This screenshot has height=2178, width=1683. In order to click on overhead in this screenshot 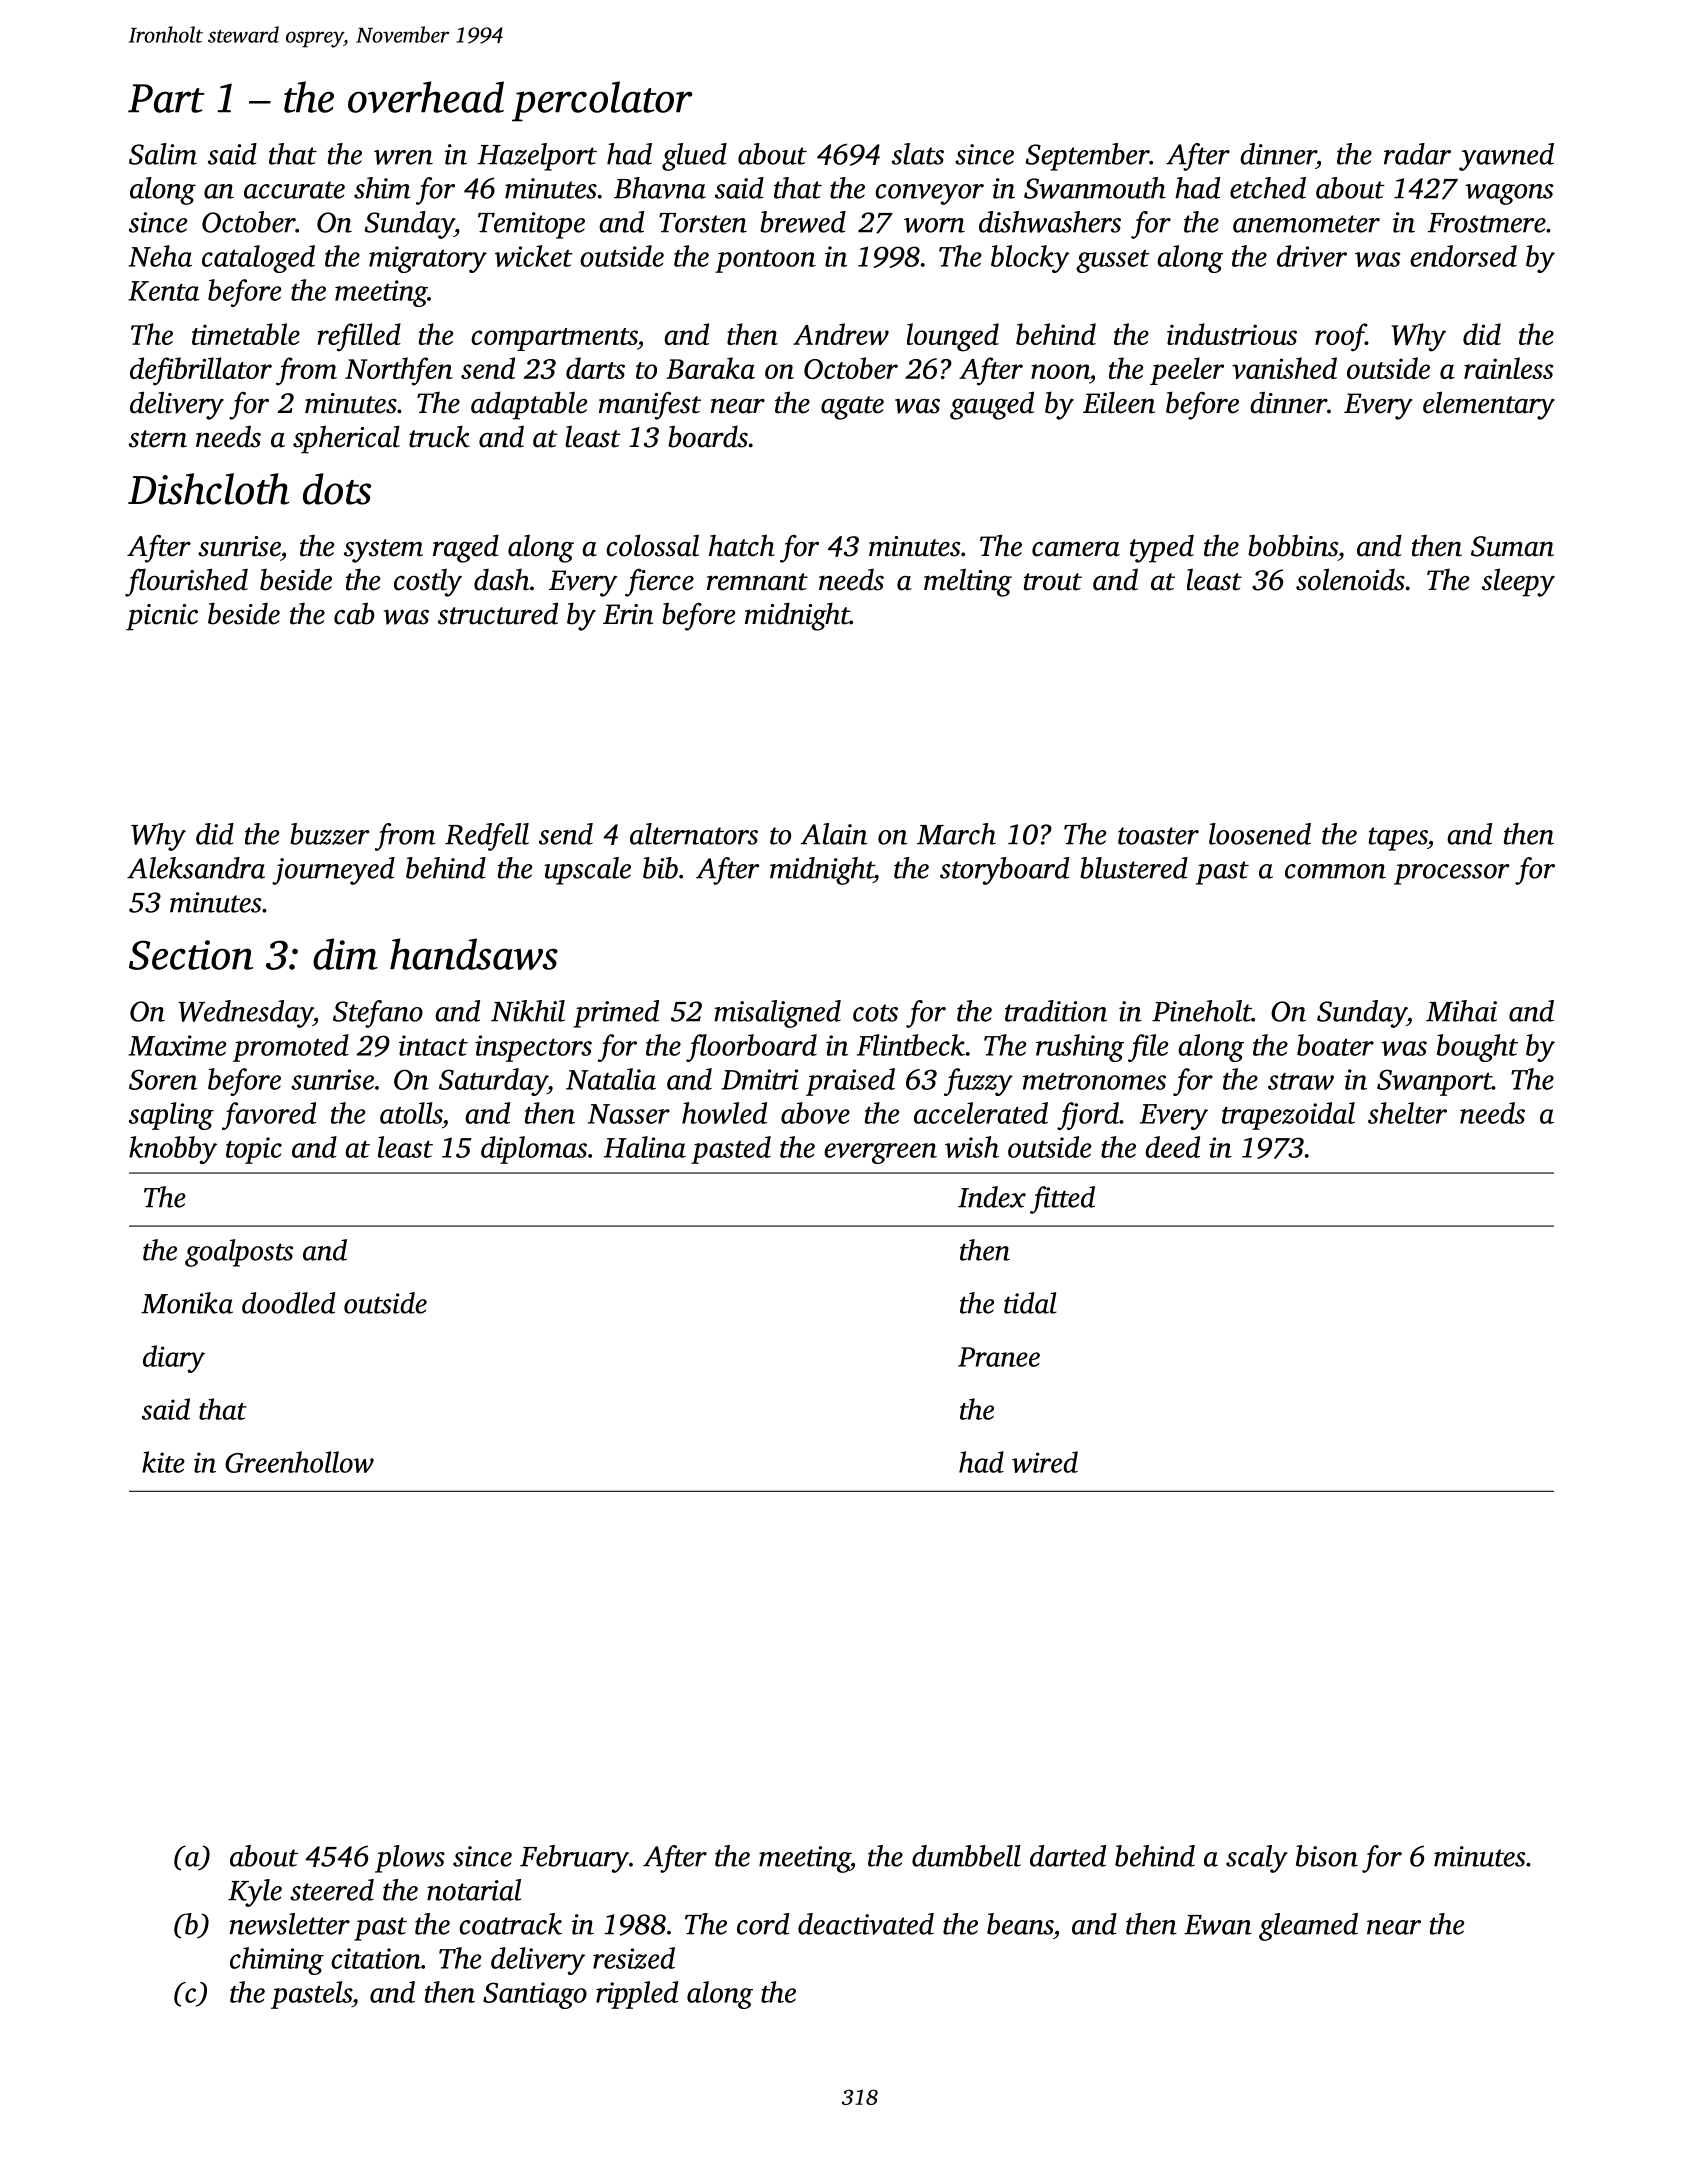, I will do `click(426, 97)`.
